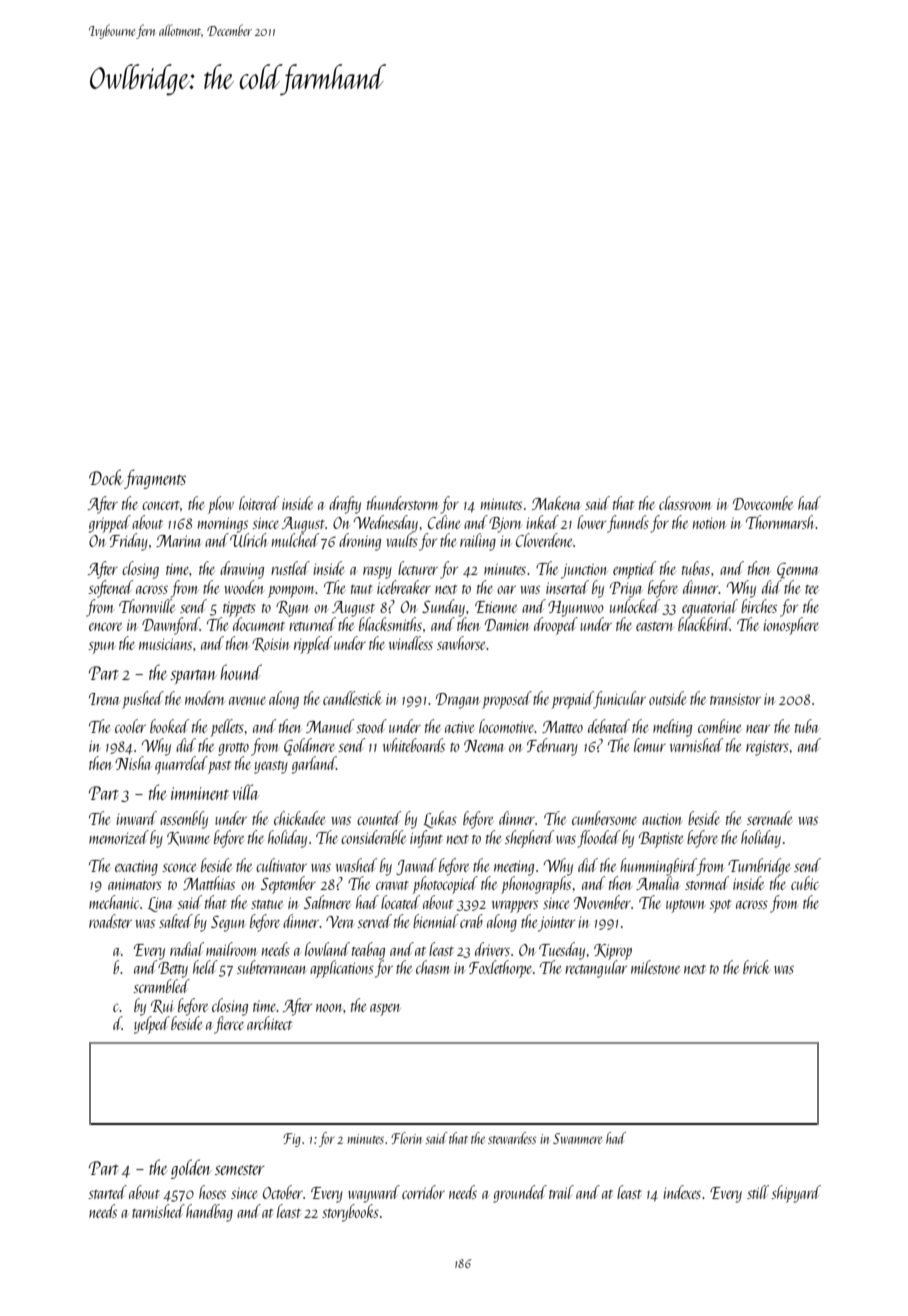 The image size is (908, 1316). I want to click on plow, so click(221, 505).
